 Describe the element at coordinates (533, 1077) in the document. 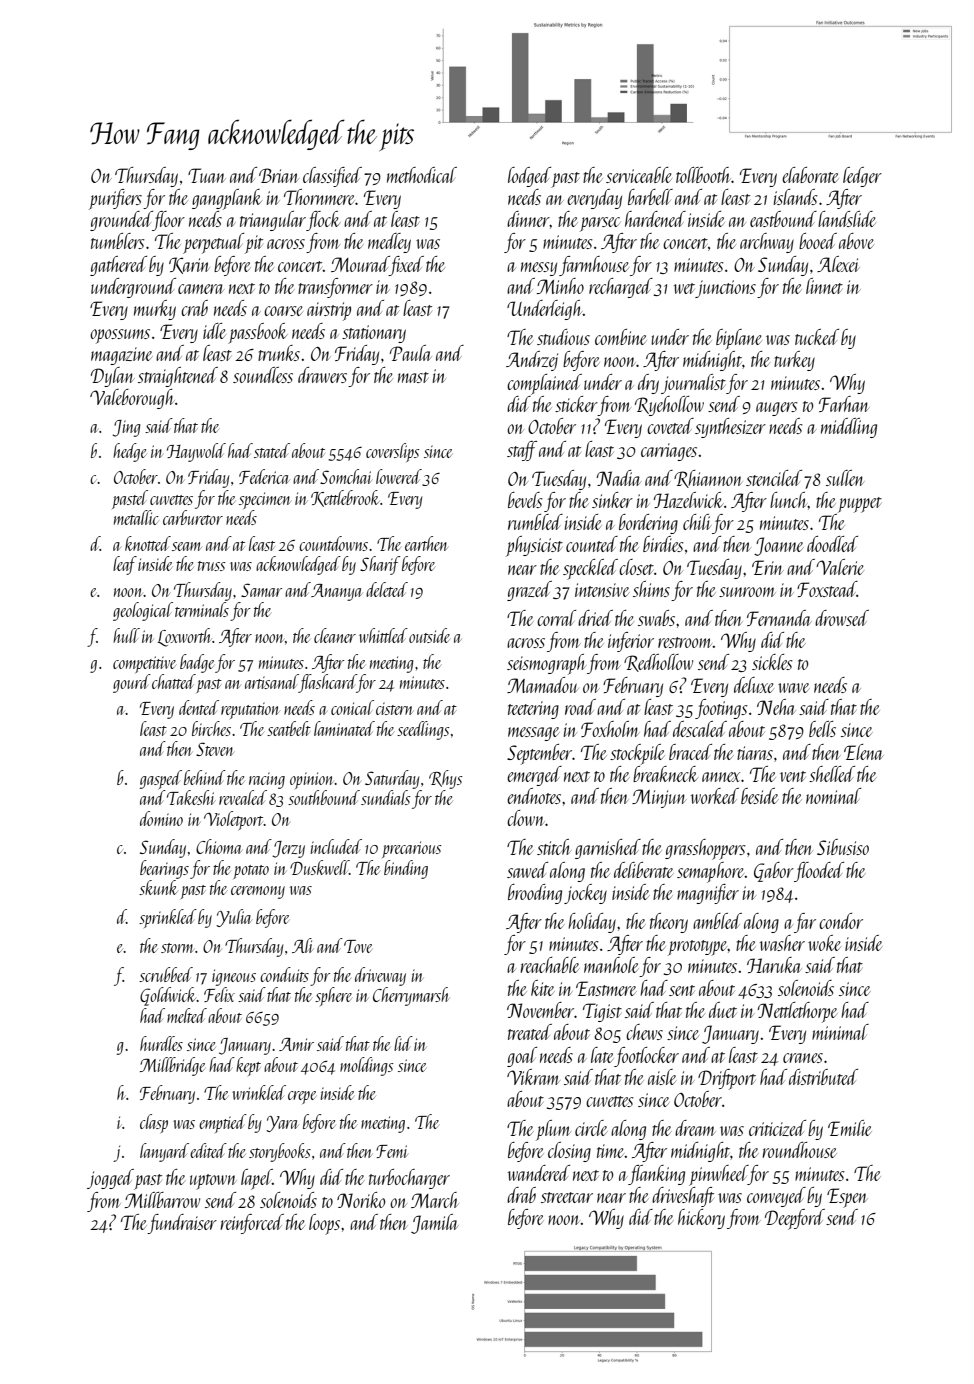

I see `Vikram` at that location.
